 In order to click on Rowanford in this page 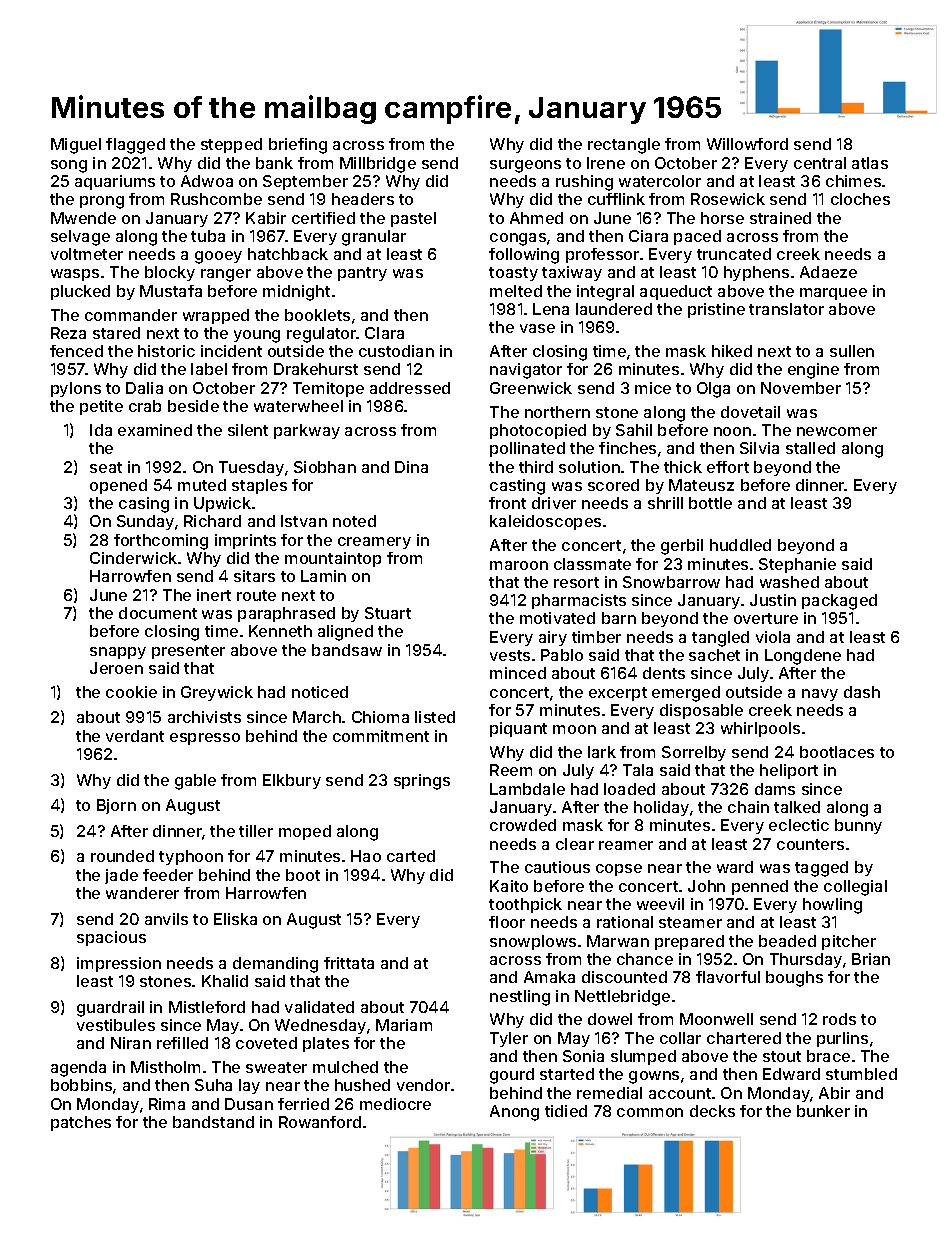, I will do `click(320, 1122)`.
